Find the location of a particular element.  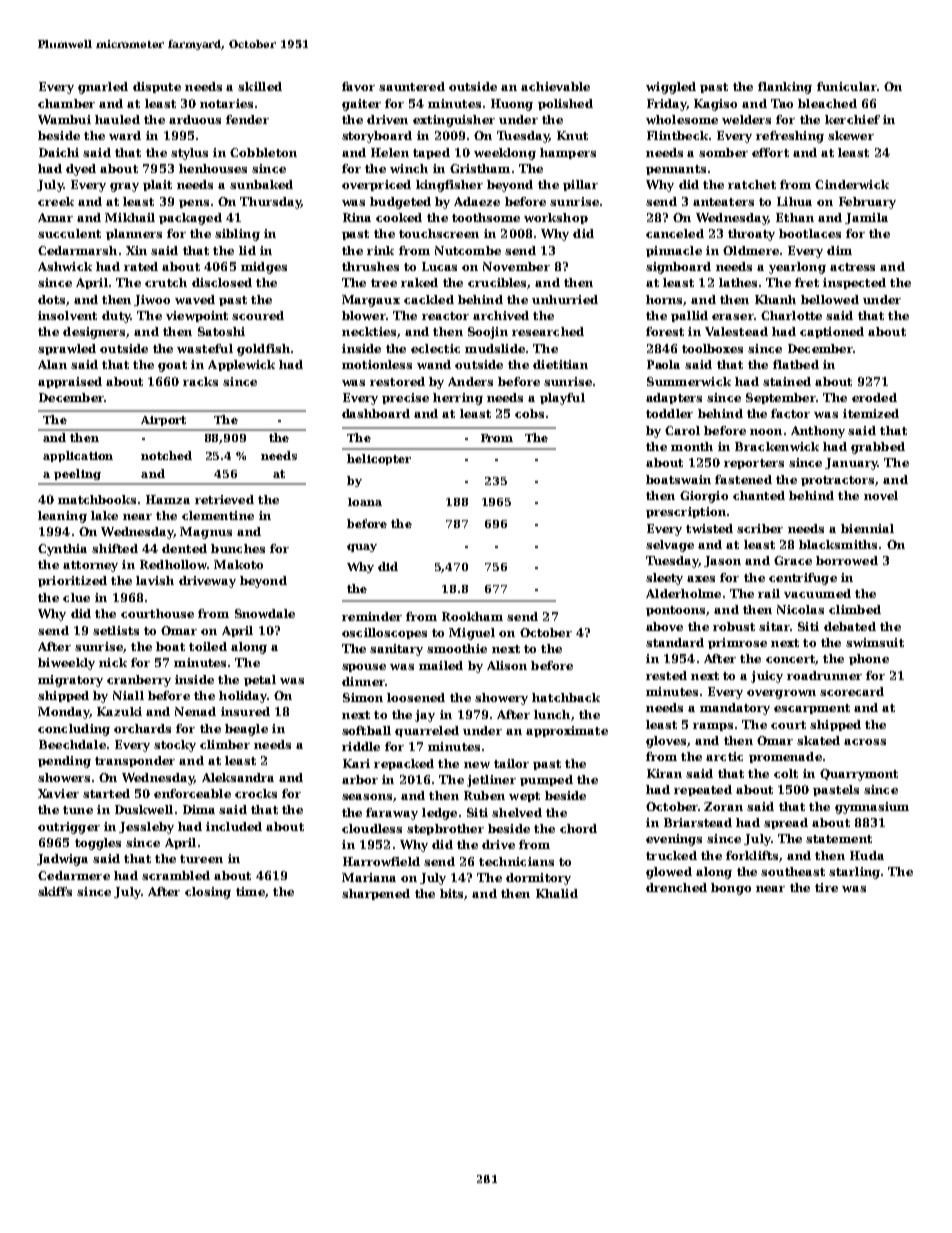

eclectic is located at coordinates (435, 348).
